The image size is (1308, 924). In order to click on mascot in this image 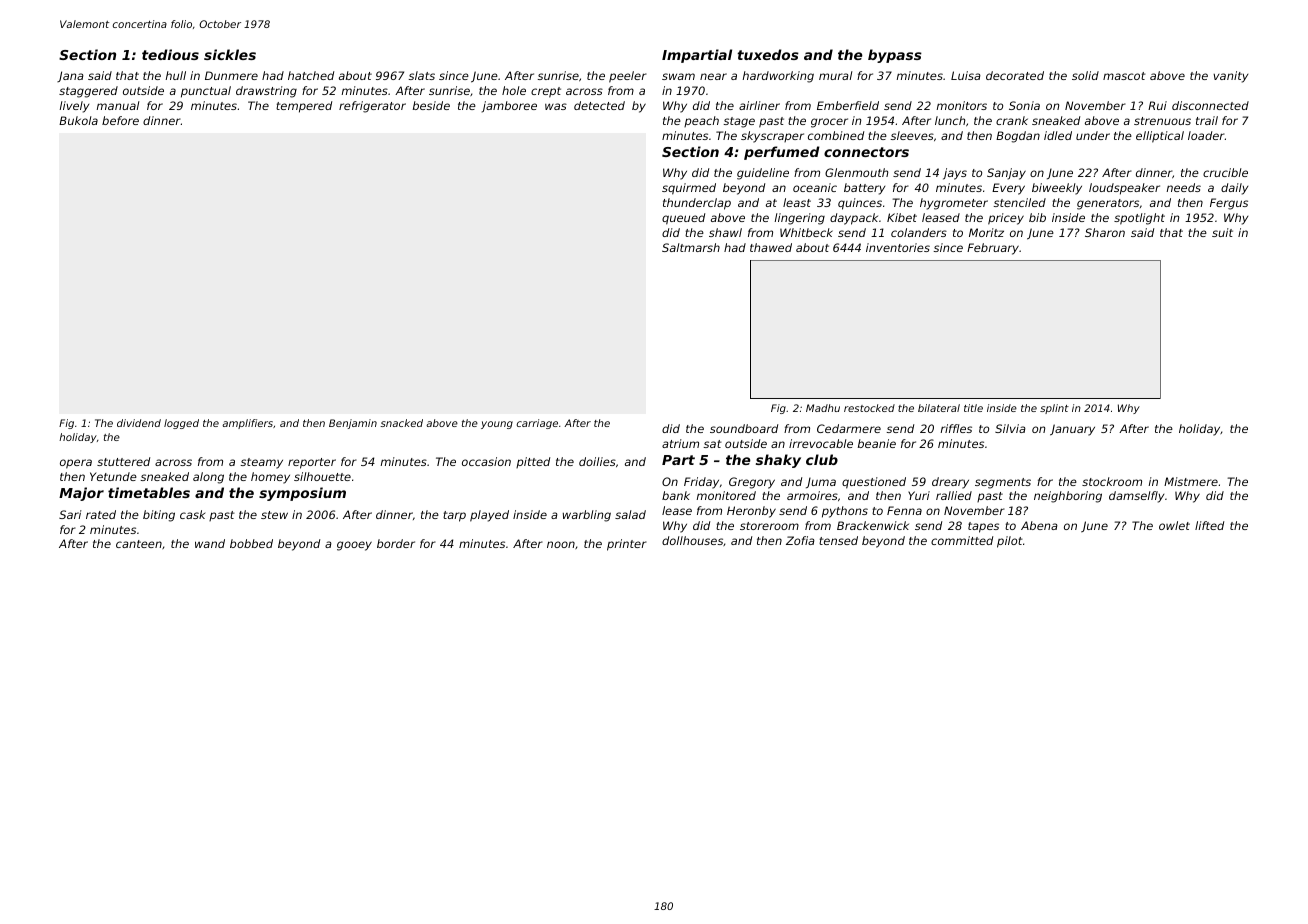, I will do `click(1124, 76)`.
